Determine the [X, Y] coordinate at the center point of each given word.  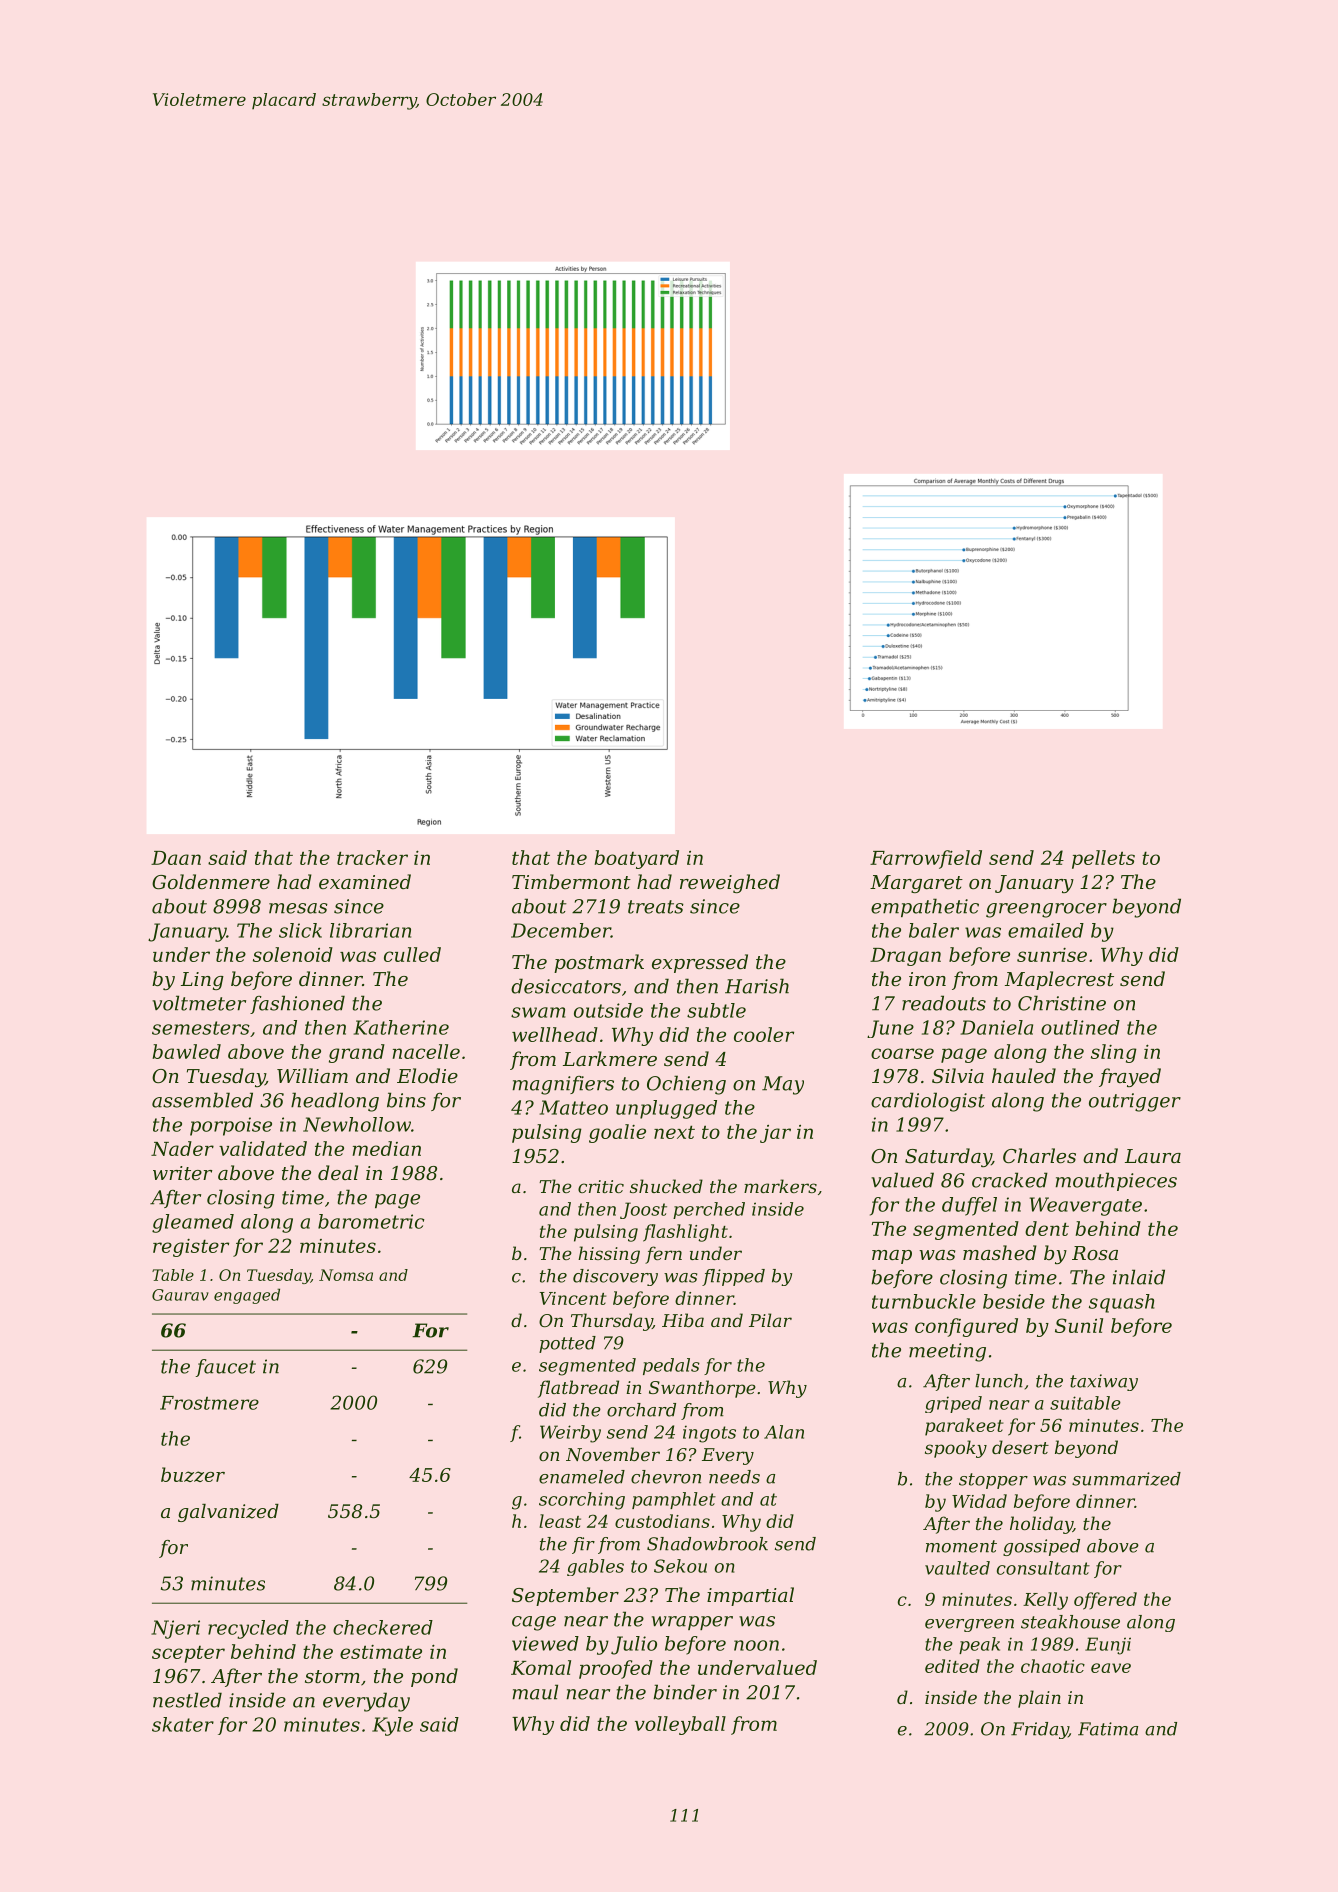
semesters [201, 1028]
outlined [1080, 1027]
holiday [1041, 1525]
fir [583, 1545]
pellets [1103, 859]
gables [595, 1567]
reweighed [730, 883]
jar [775, 1134]
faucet [225, 1368]
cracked [1010, 1180]
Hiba [683, 1320]
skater [183, 1724]
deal [338, 1172]
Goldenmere [211, 881]
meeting [947, 1352]
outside [608, 1010]
